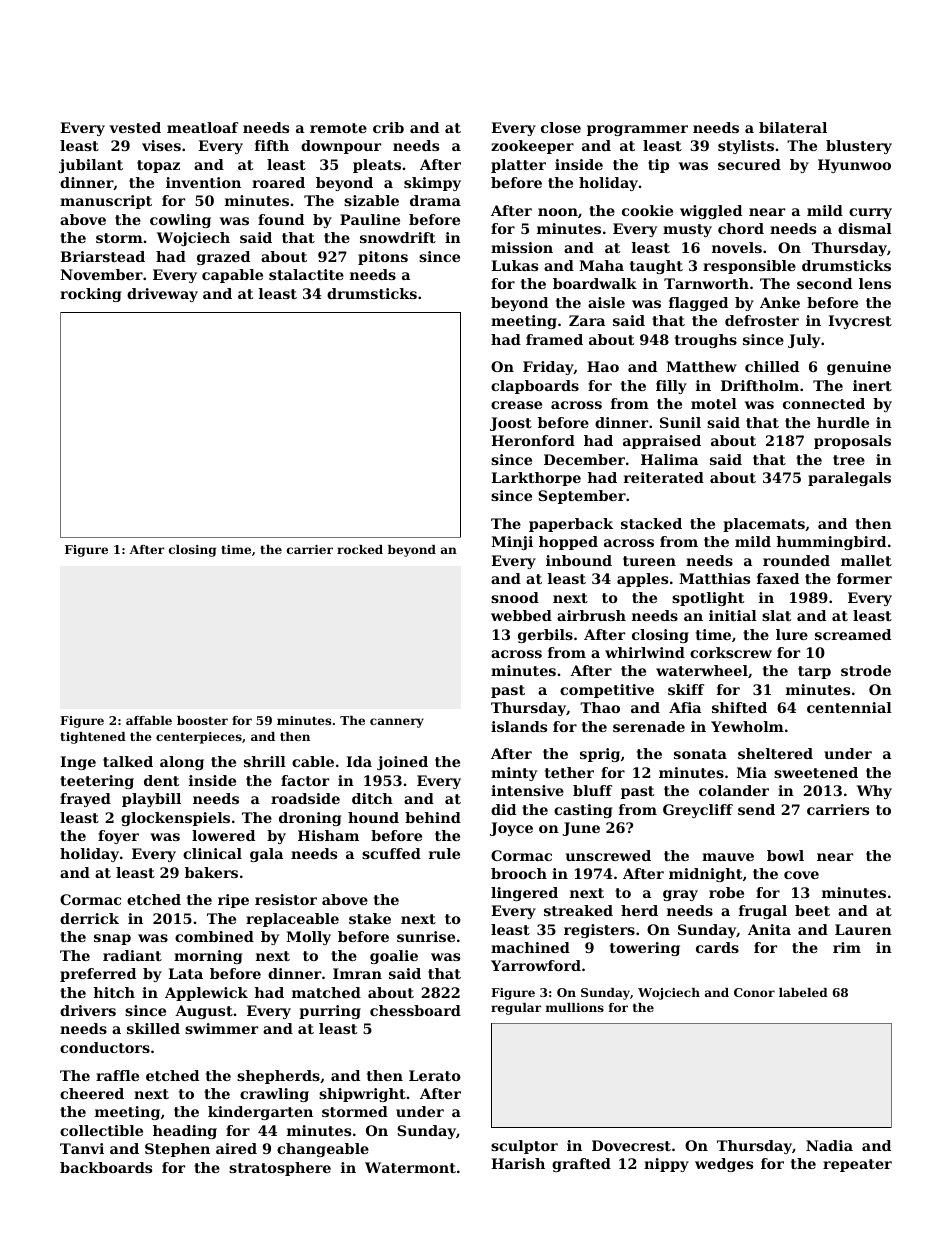 The width and height of the screenshot is (952, 1233). What do you see at coordinates (338, 128) in the screenshot?
I see `remote` at bounding box center [338, 128].
